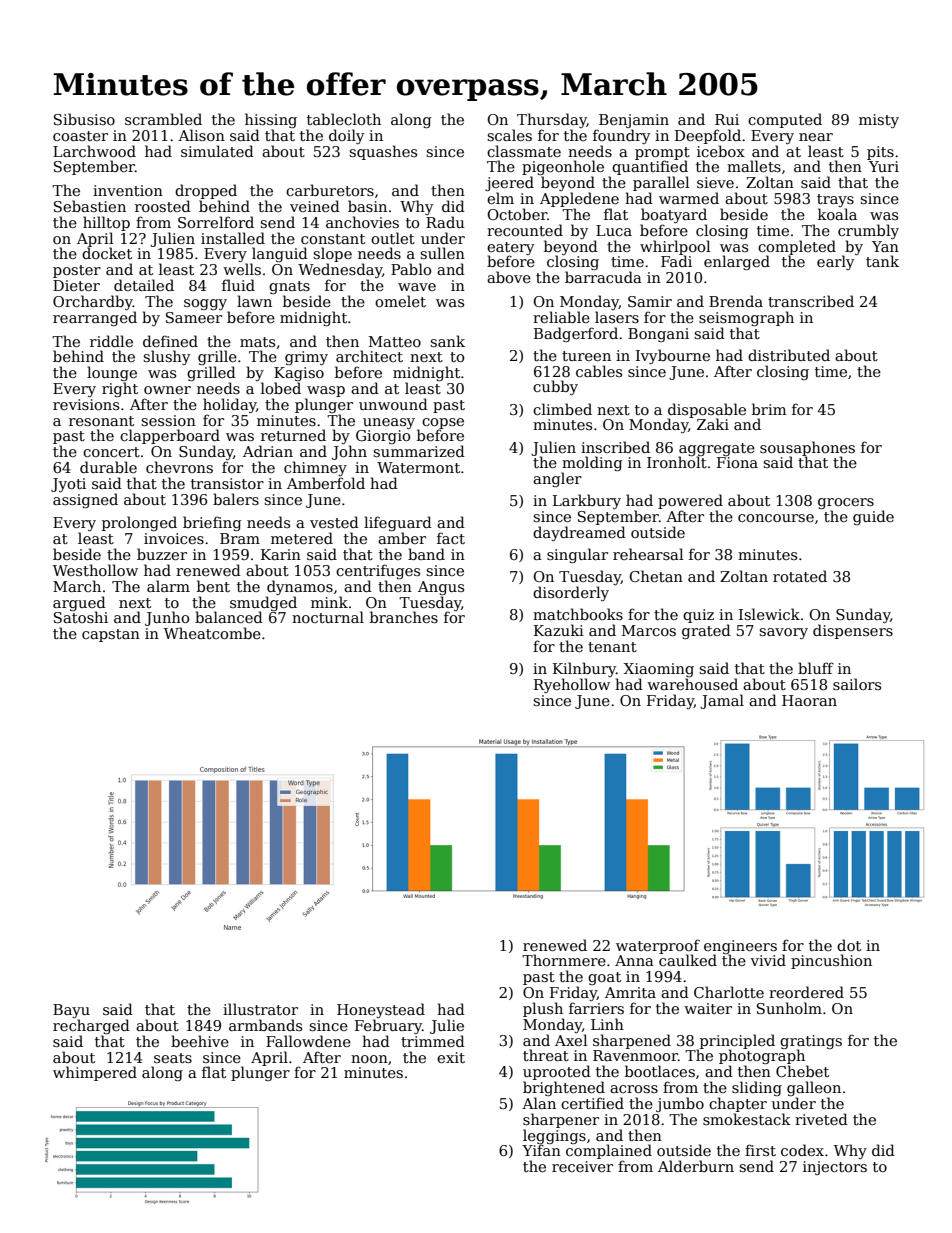  Describe the element at coordinates (206, 191) in the screenshot. I see `dropped` at that location.
